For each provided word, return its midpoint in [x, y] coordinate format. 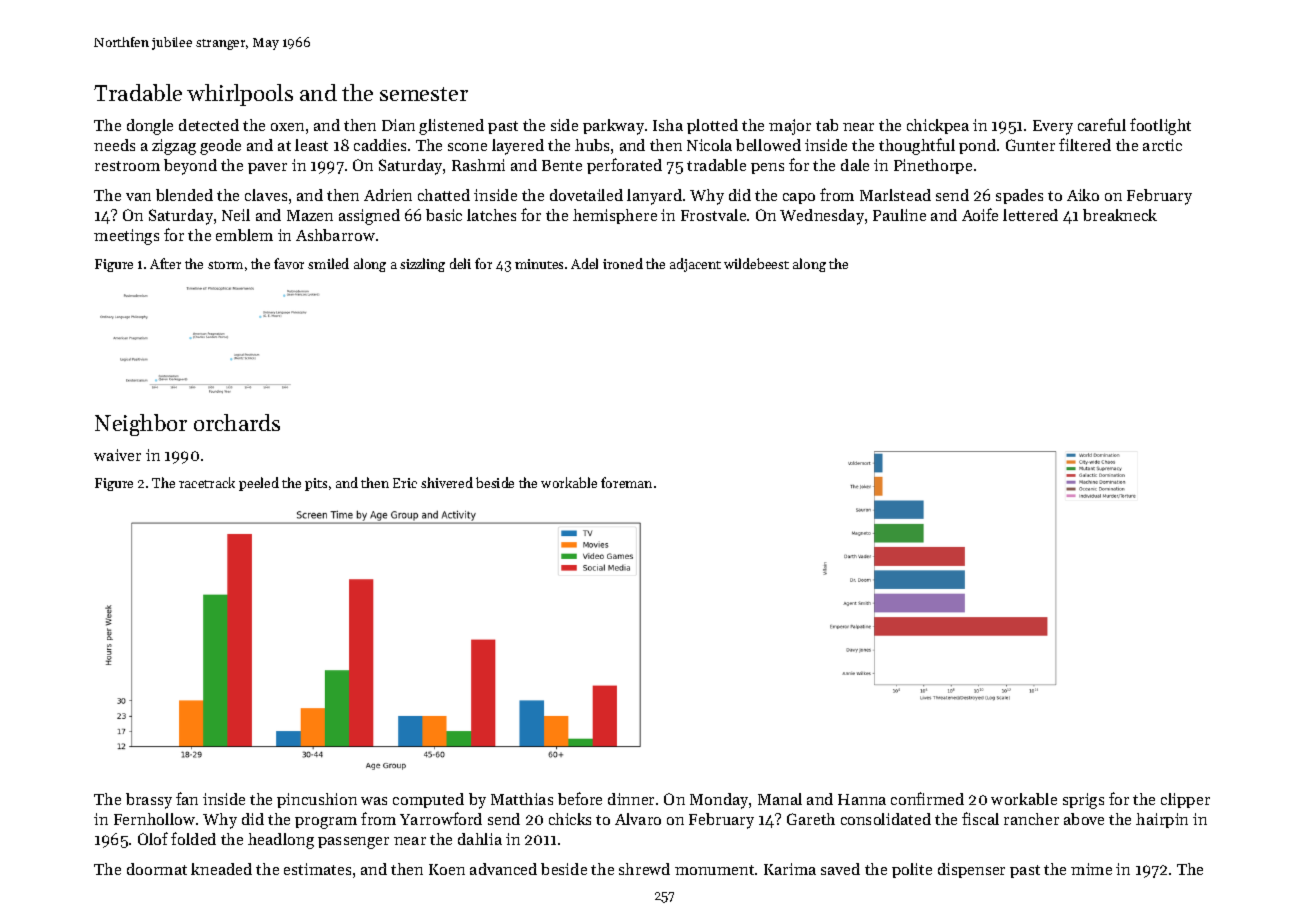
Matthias [522, 799]
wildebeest [756, 263]
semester [424, 94]
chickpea [938, 126]
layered [518, 147]
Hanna [862, 799]
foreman [626, 482]
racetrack [207, 482]
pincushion [317, 800]
